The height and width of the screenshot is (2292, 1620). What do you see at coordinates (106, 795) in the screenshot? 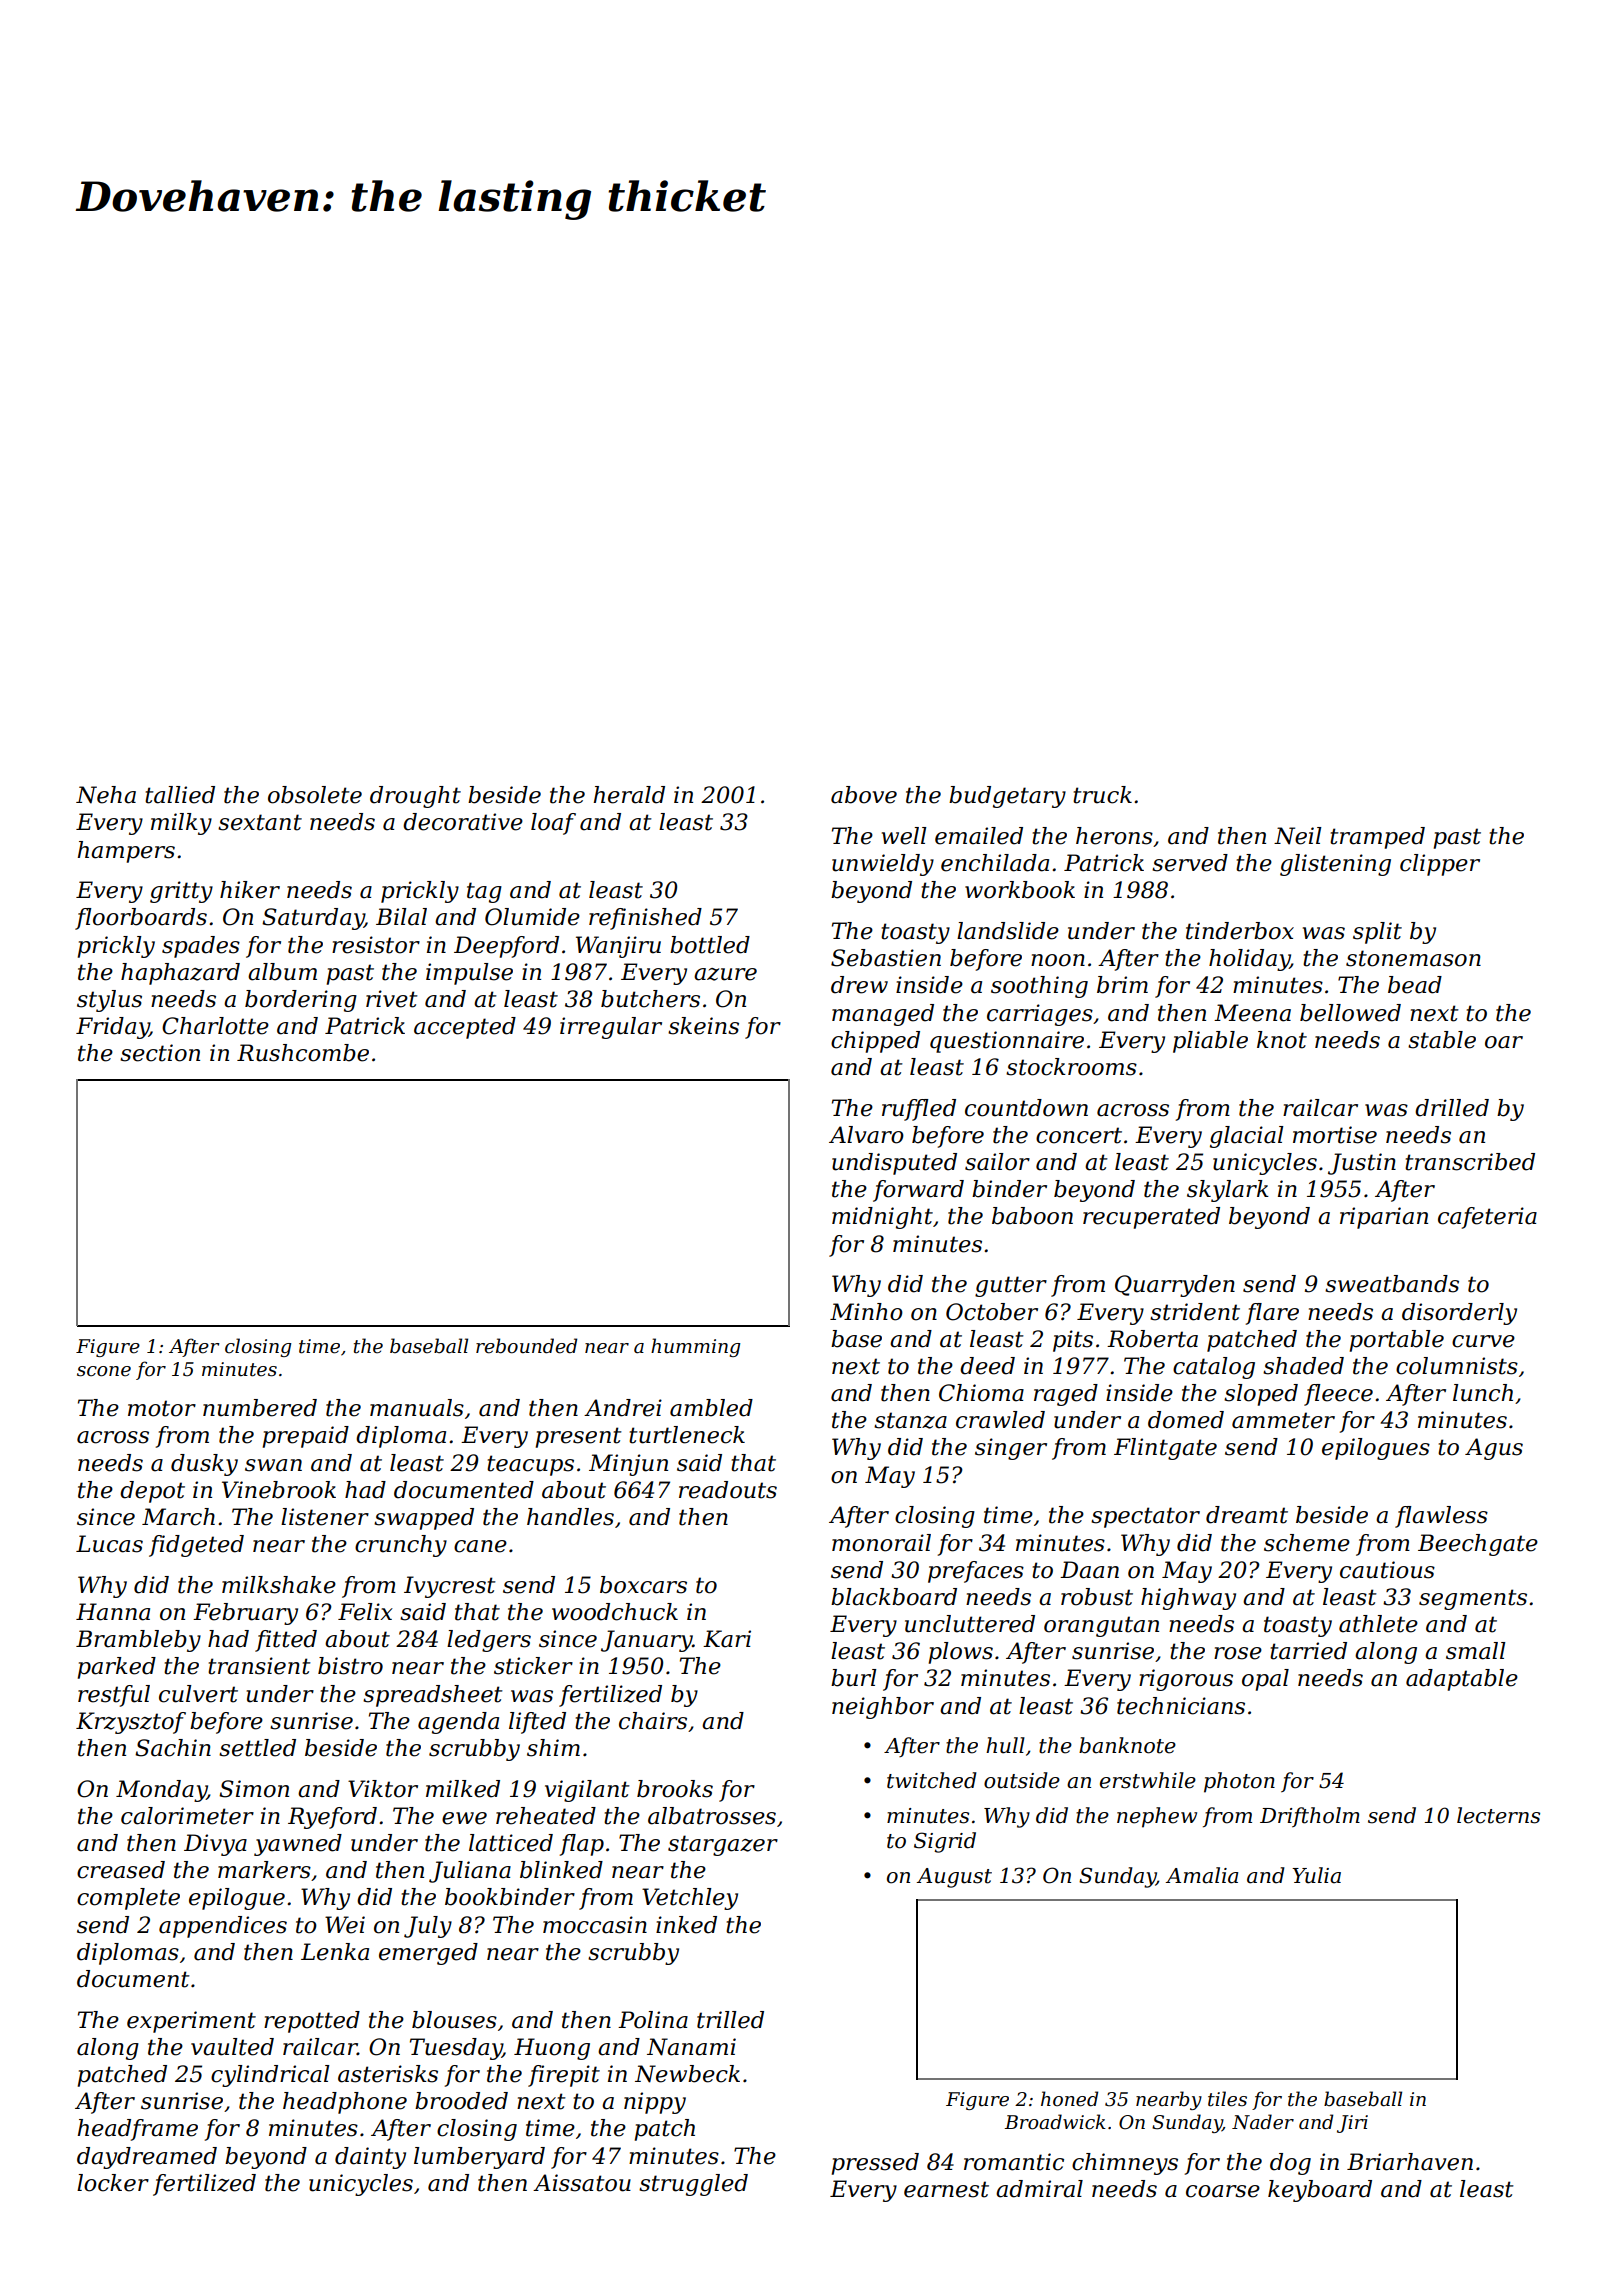
I see `Neha` at bounding box center [106, 795].
